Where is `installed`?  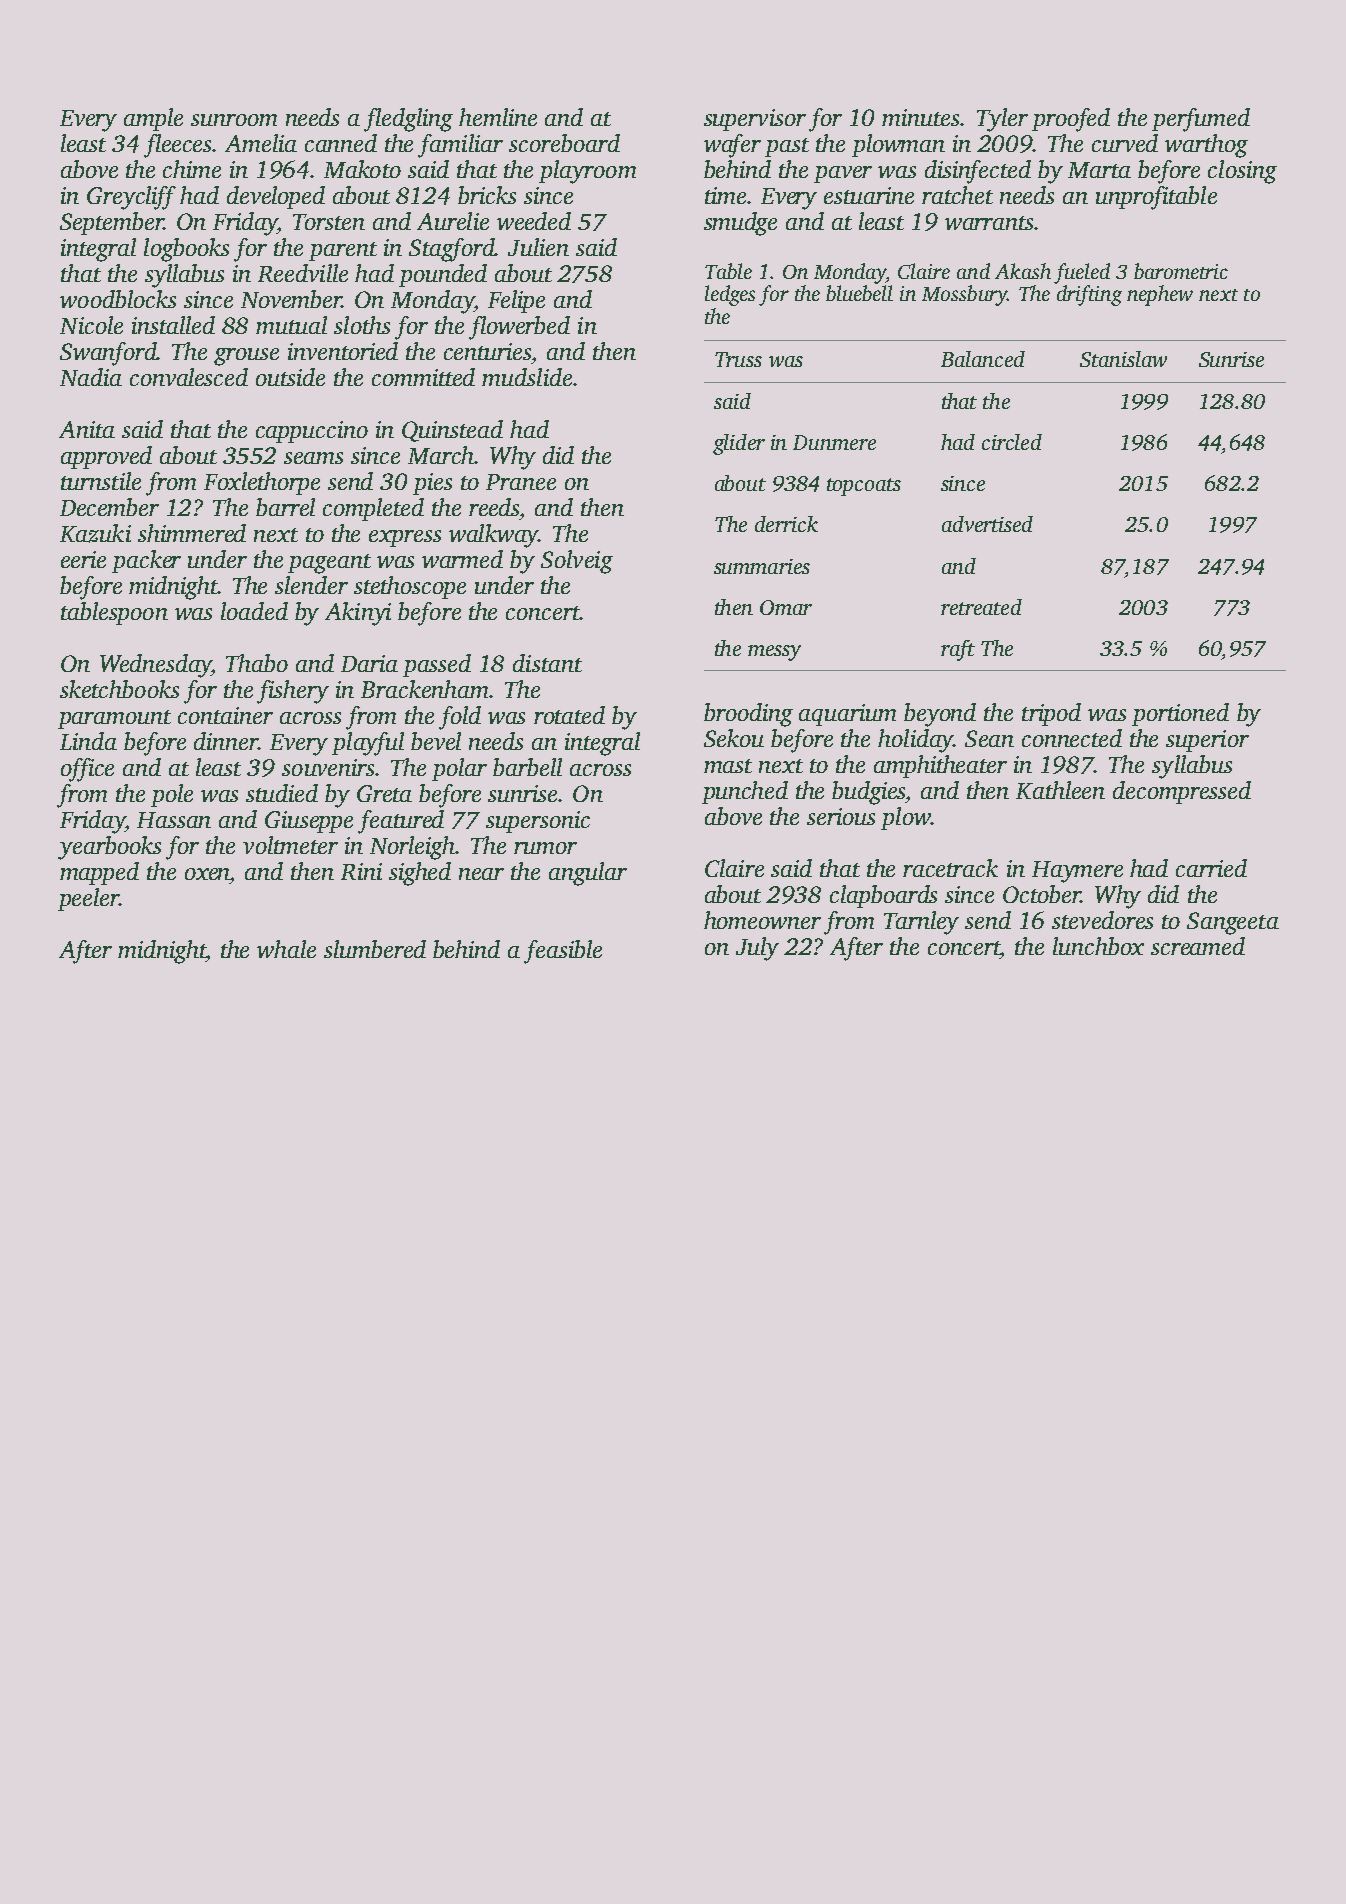 installed is located at coordinates (173, 325).
